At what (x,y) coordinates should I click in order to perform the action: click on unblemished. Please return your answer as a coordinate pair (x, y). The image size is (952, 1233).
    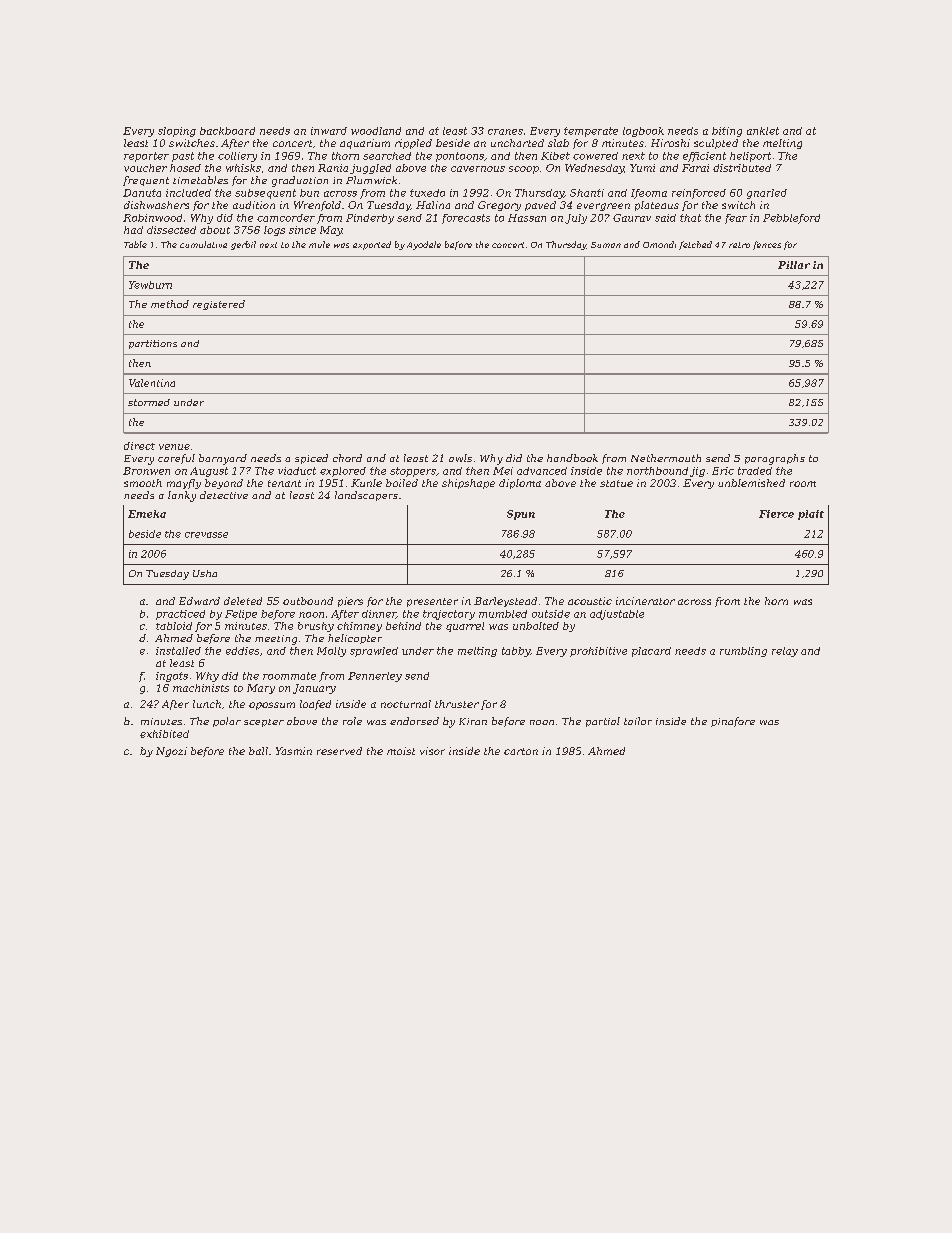
    Looking at the image, I should click on (751, 483).
